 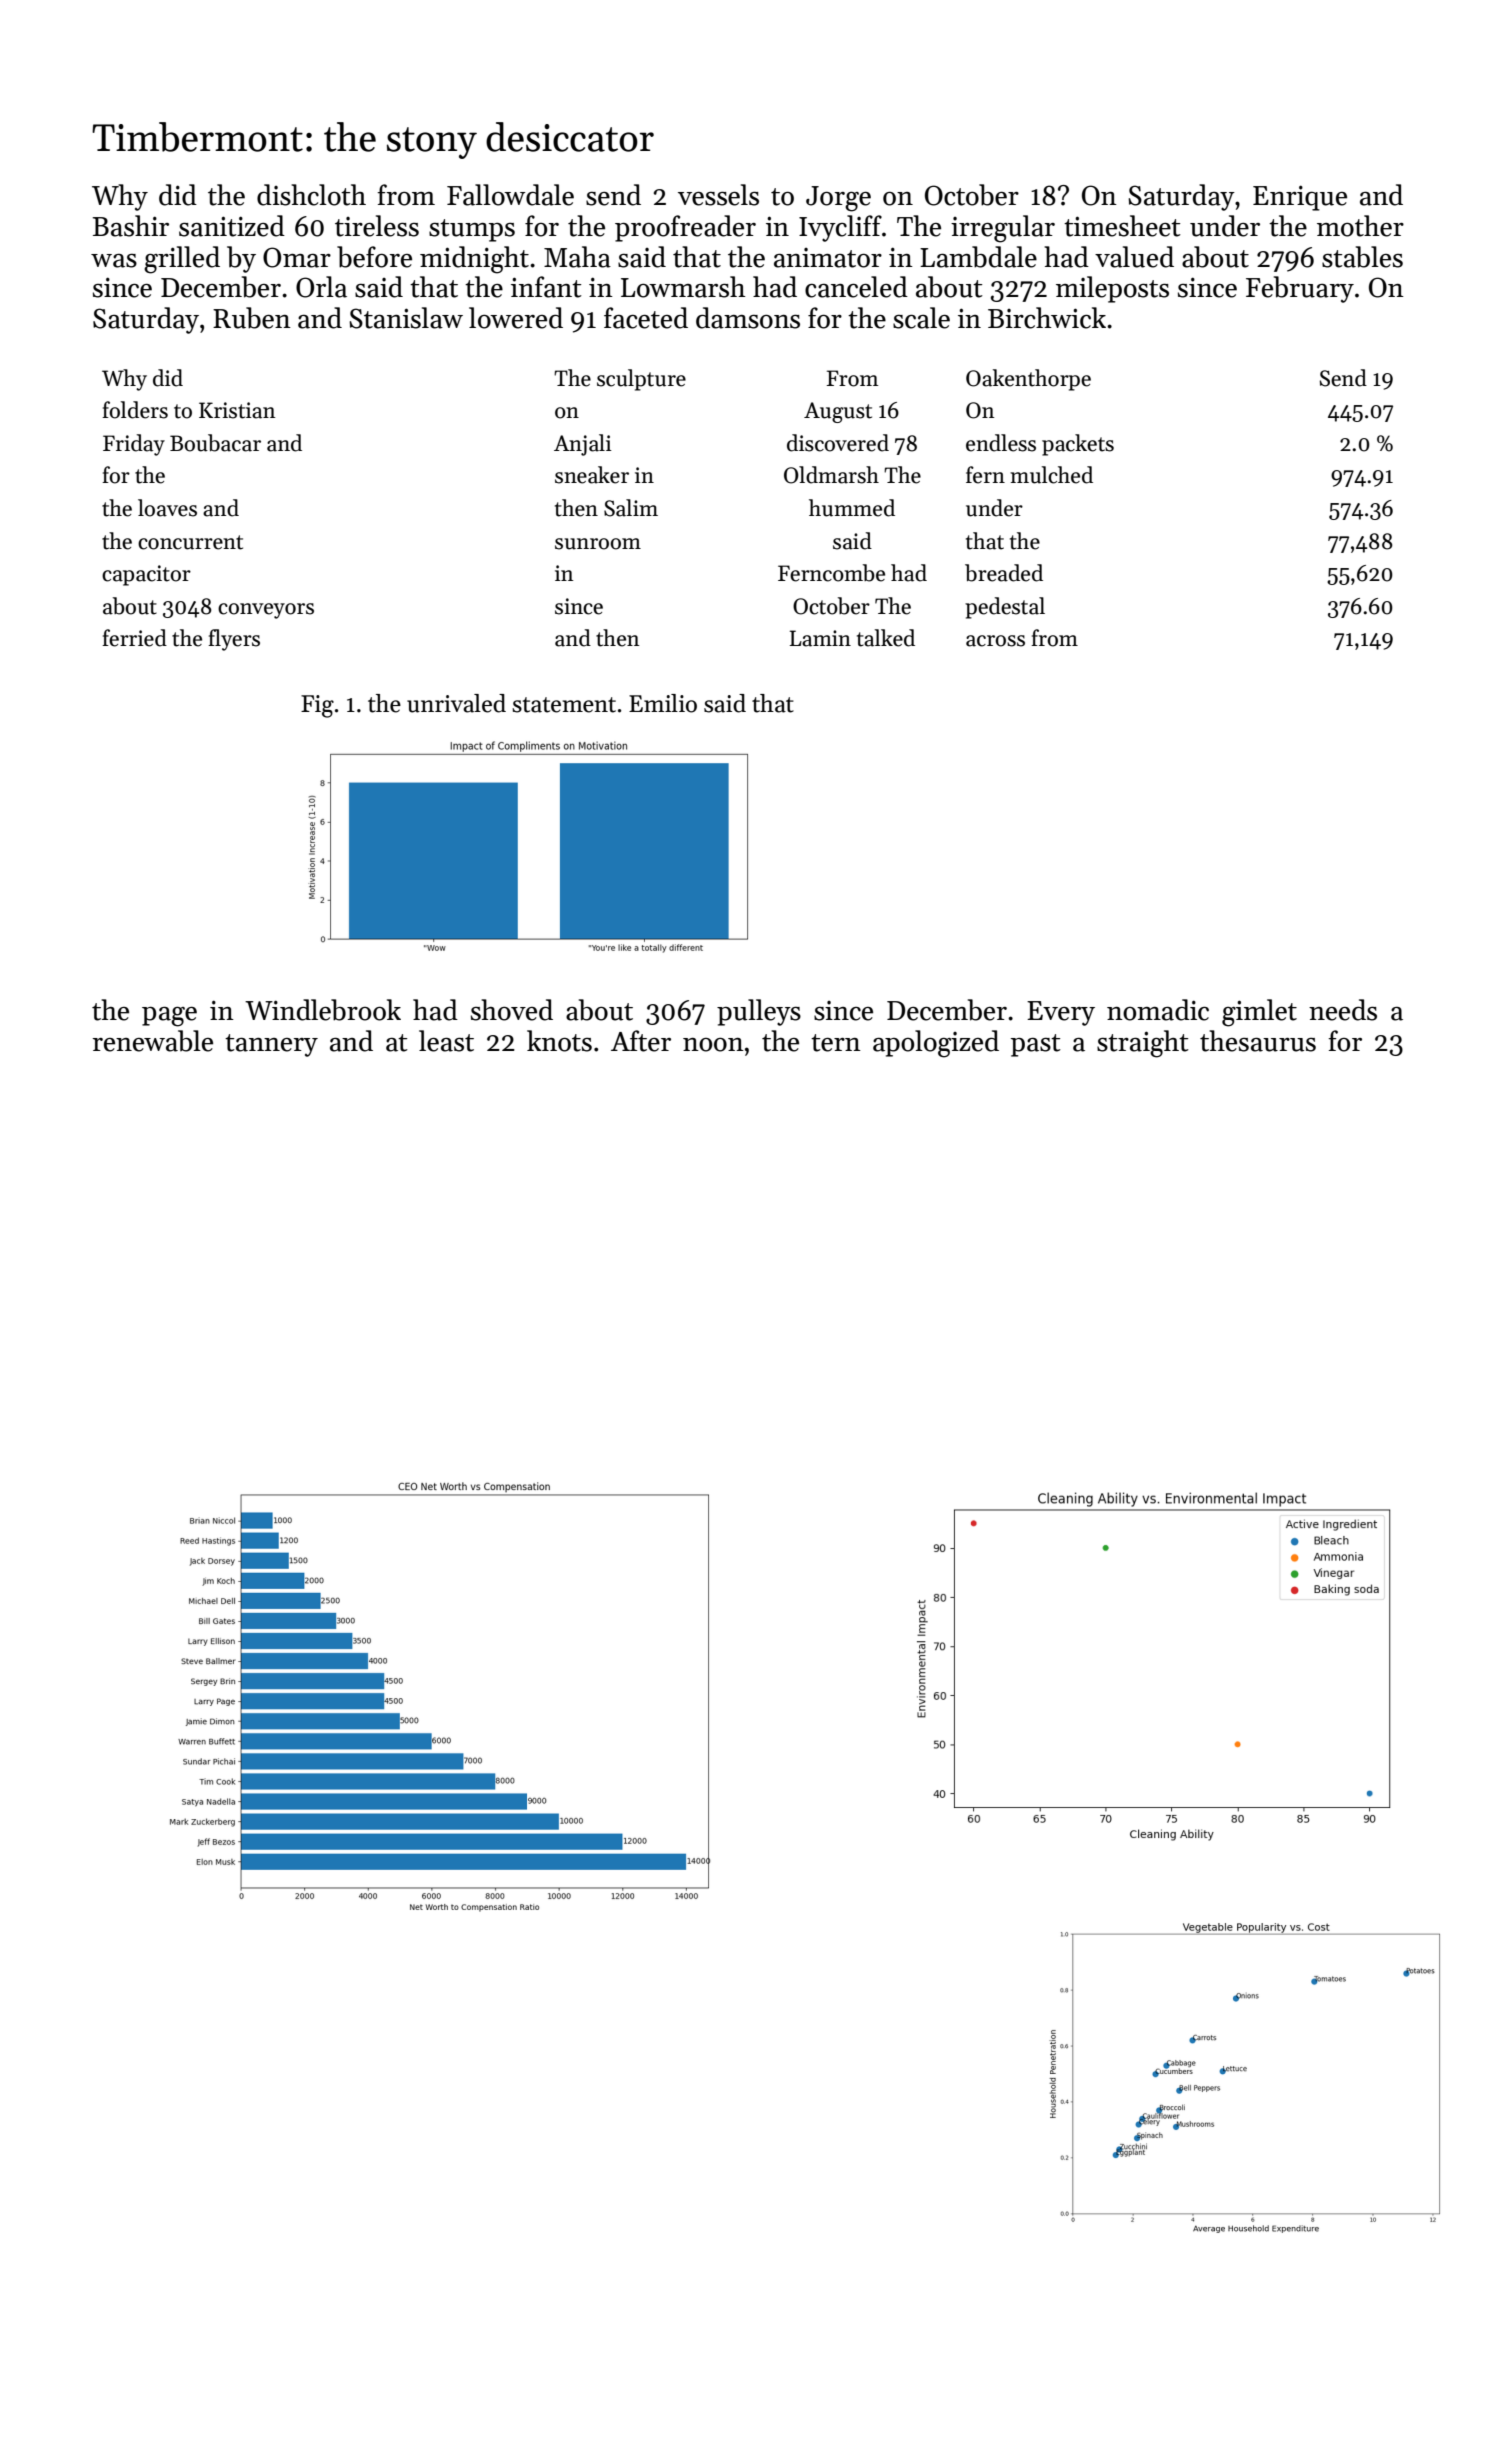 What do you see at coordinates (838, 443) in the screenshot?
I see `discovered` at bounding box center [838, 443].
